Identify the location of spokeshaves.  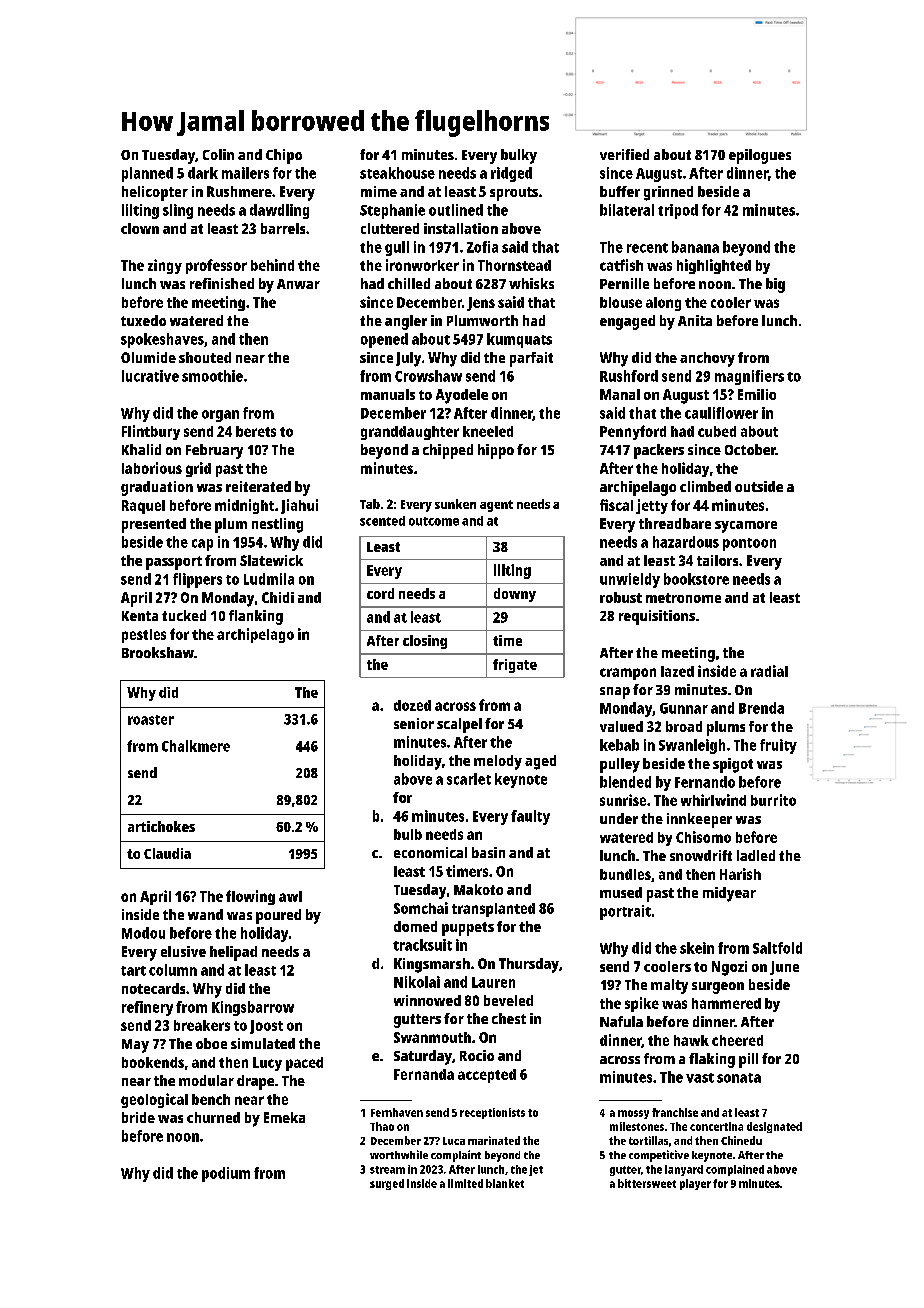
(162, 340).
